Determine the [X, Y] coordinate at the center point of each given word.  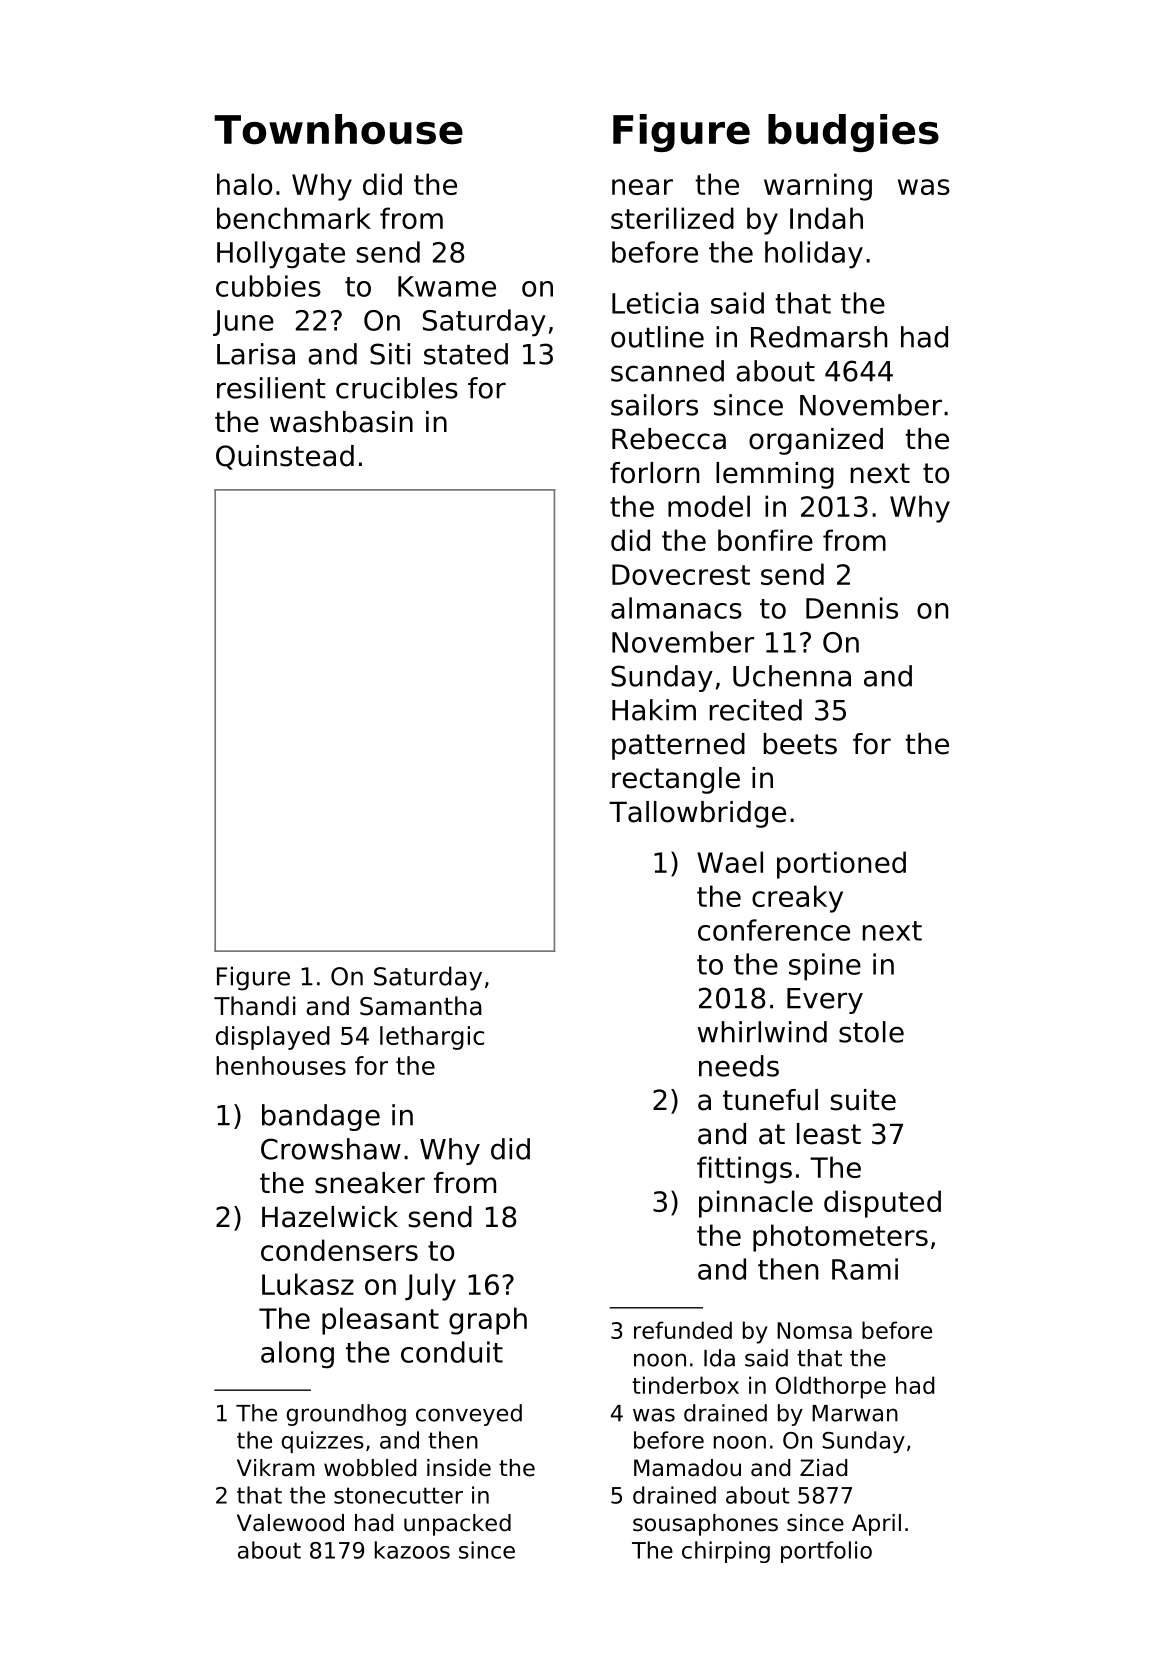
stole [871, 1032]
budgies [853, 133]
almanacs [676, 608]
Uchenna [792, 676]
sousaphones [705, 1525]
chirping [726, 1552]
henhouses [281, 1065]
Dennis [852, 608]
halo [244, 184]
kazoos [412, 1550]
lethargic [432, 1038]
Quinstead [285, 457]
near [642, 187]
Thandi [255, 1006]
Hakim [654, 710]
